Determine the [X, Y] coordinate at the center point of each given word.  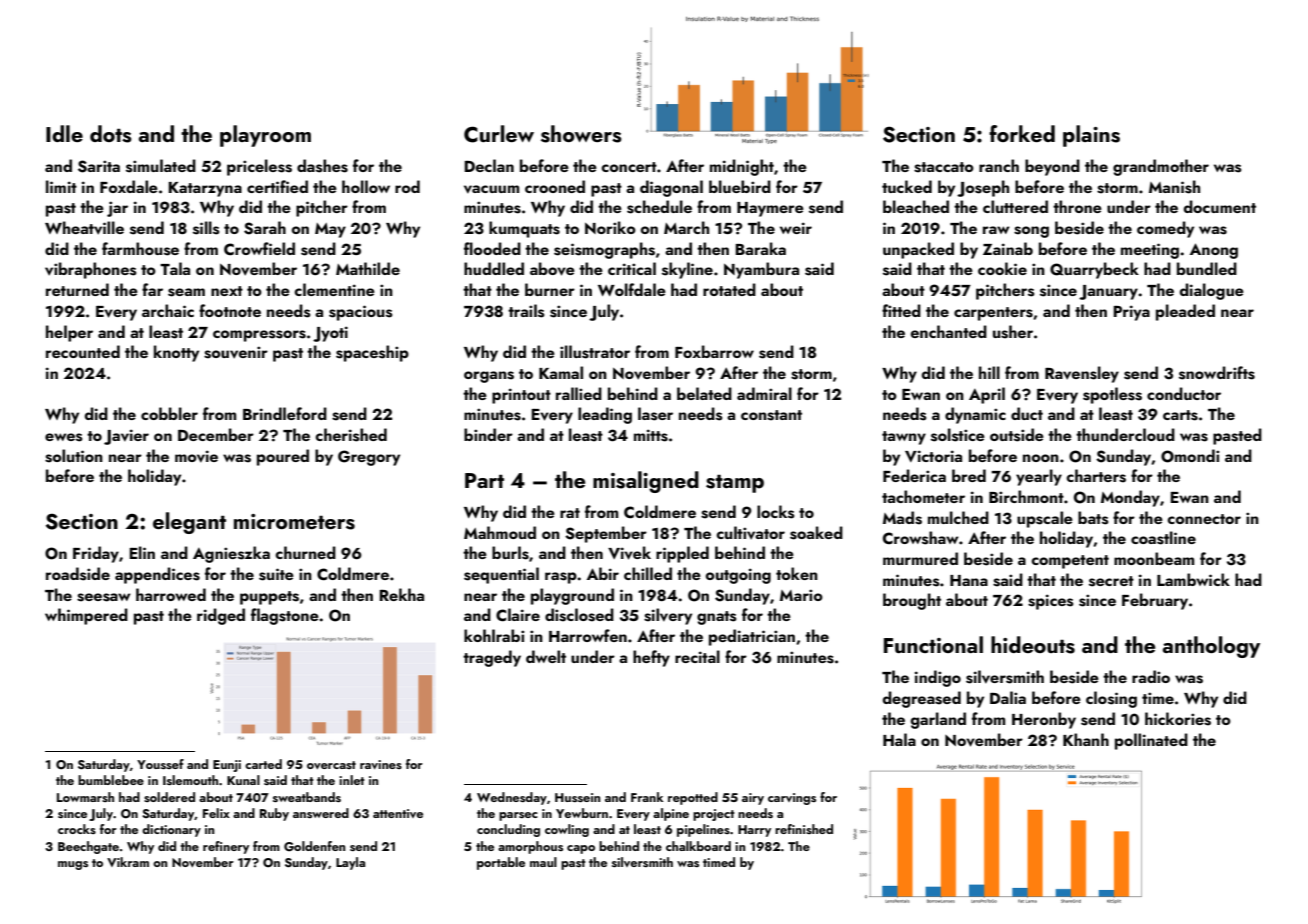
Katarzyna [205, 189]
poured [283, 457]
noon [1041, 458]
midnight [742, 167]
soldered [169, 797]
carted [263, 764]
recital [697, 656]
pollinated [1151, 741]
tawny [904, 438]
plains [1091, 136]
